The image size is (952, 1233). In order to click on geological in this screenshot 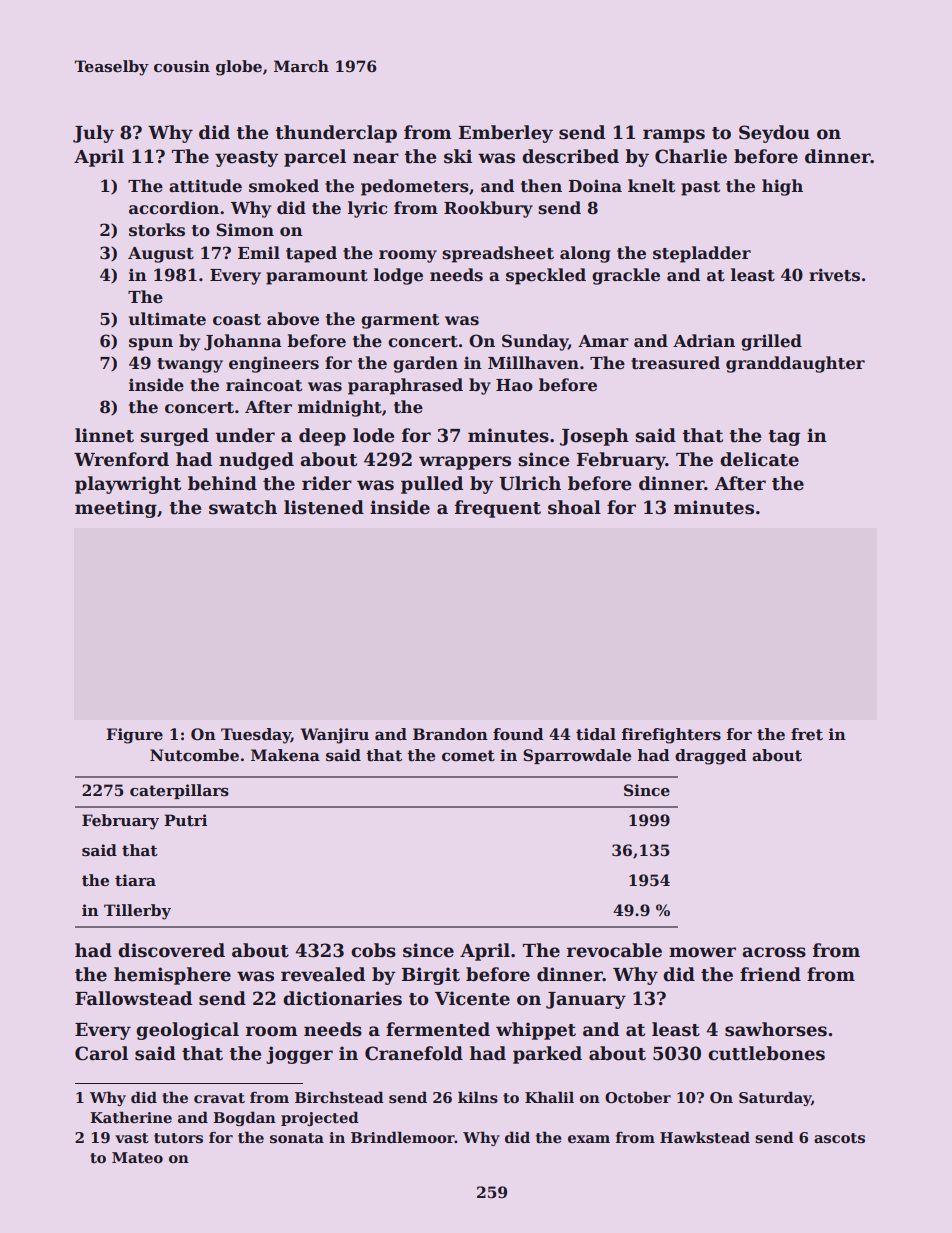, I will do `click(187, 1031)`.
